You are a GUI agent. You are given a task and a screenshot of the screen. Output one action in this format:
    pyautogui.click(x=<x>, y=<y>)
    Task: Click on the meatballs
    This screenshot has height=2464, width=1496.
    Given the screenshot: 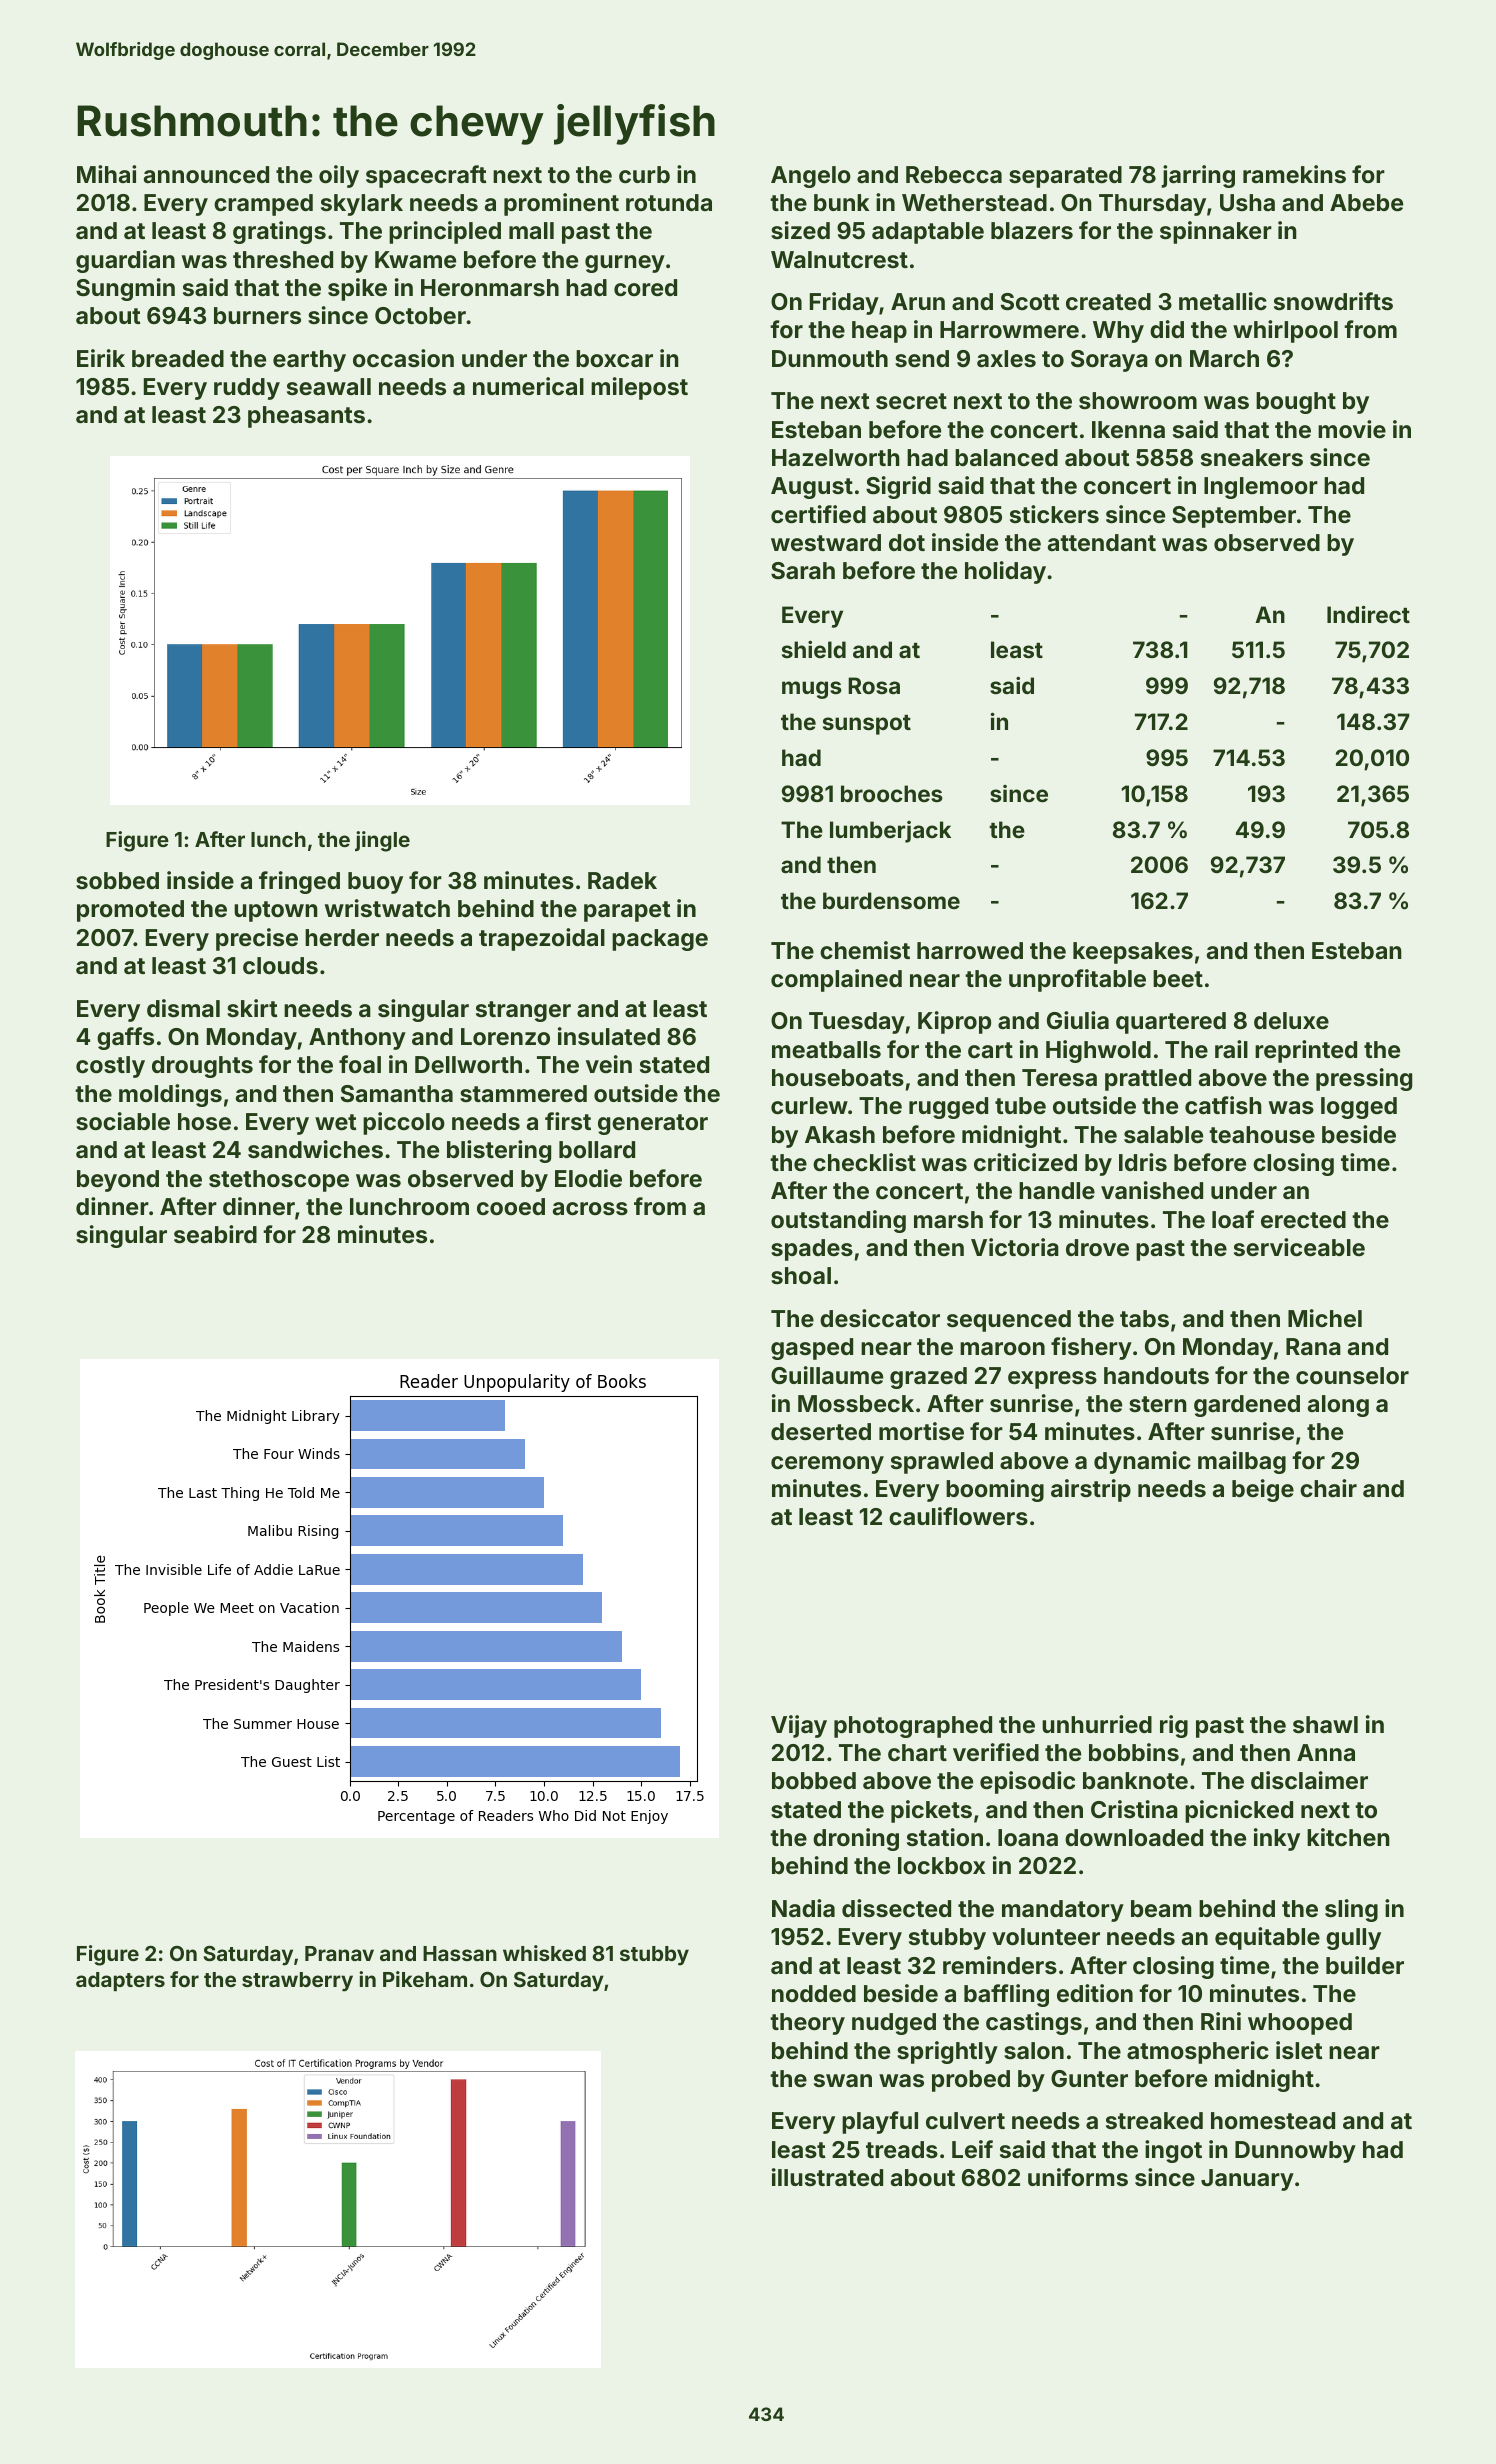 What is the action you would take?
    pyautogui.click(x=826, y=1049)
